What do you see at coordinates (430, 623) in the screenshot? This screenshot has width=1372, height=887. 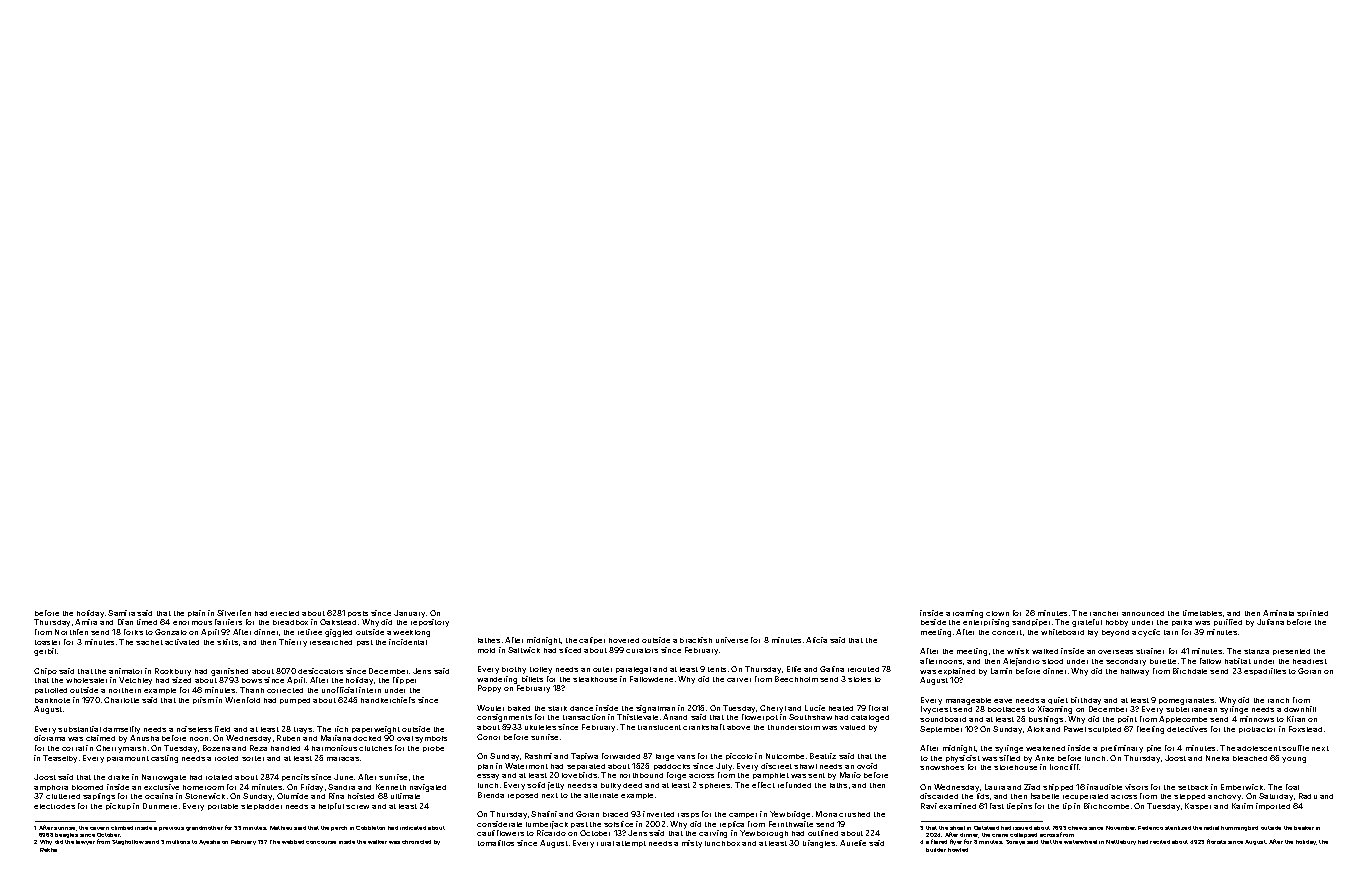 I see `repository` at bounding box center [430, 623].
